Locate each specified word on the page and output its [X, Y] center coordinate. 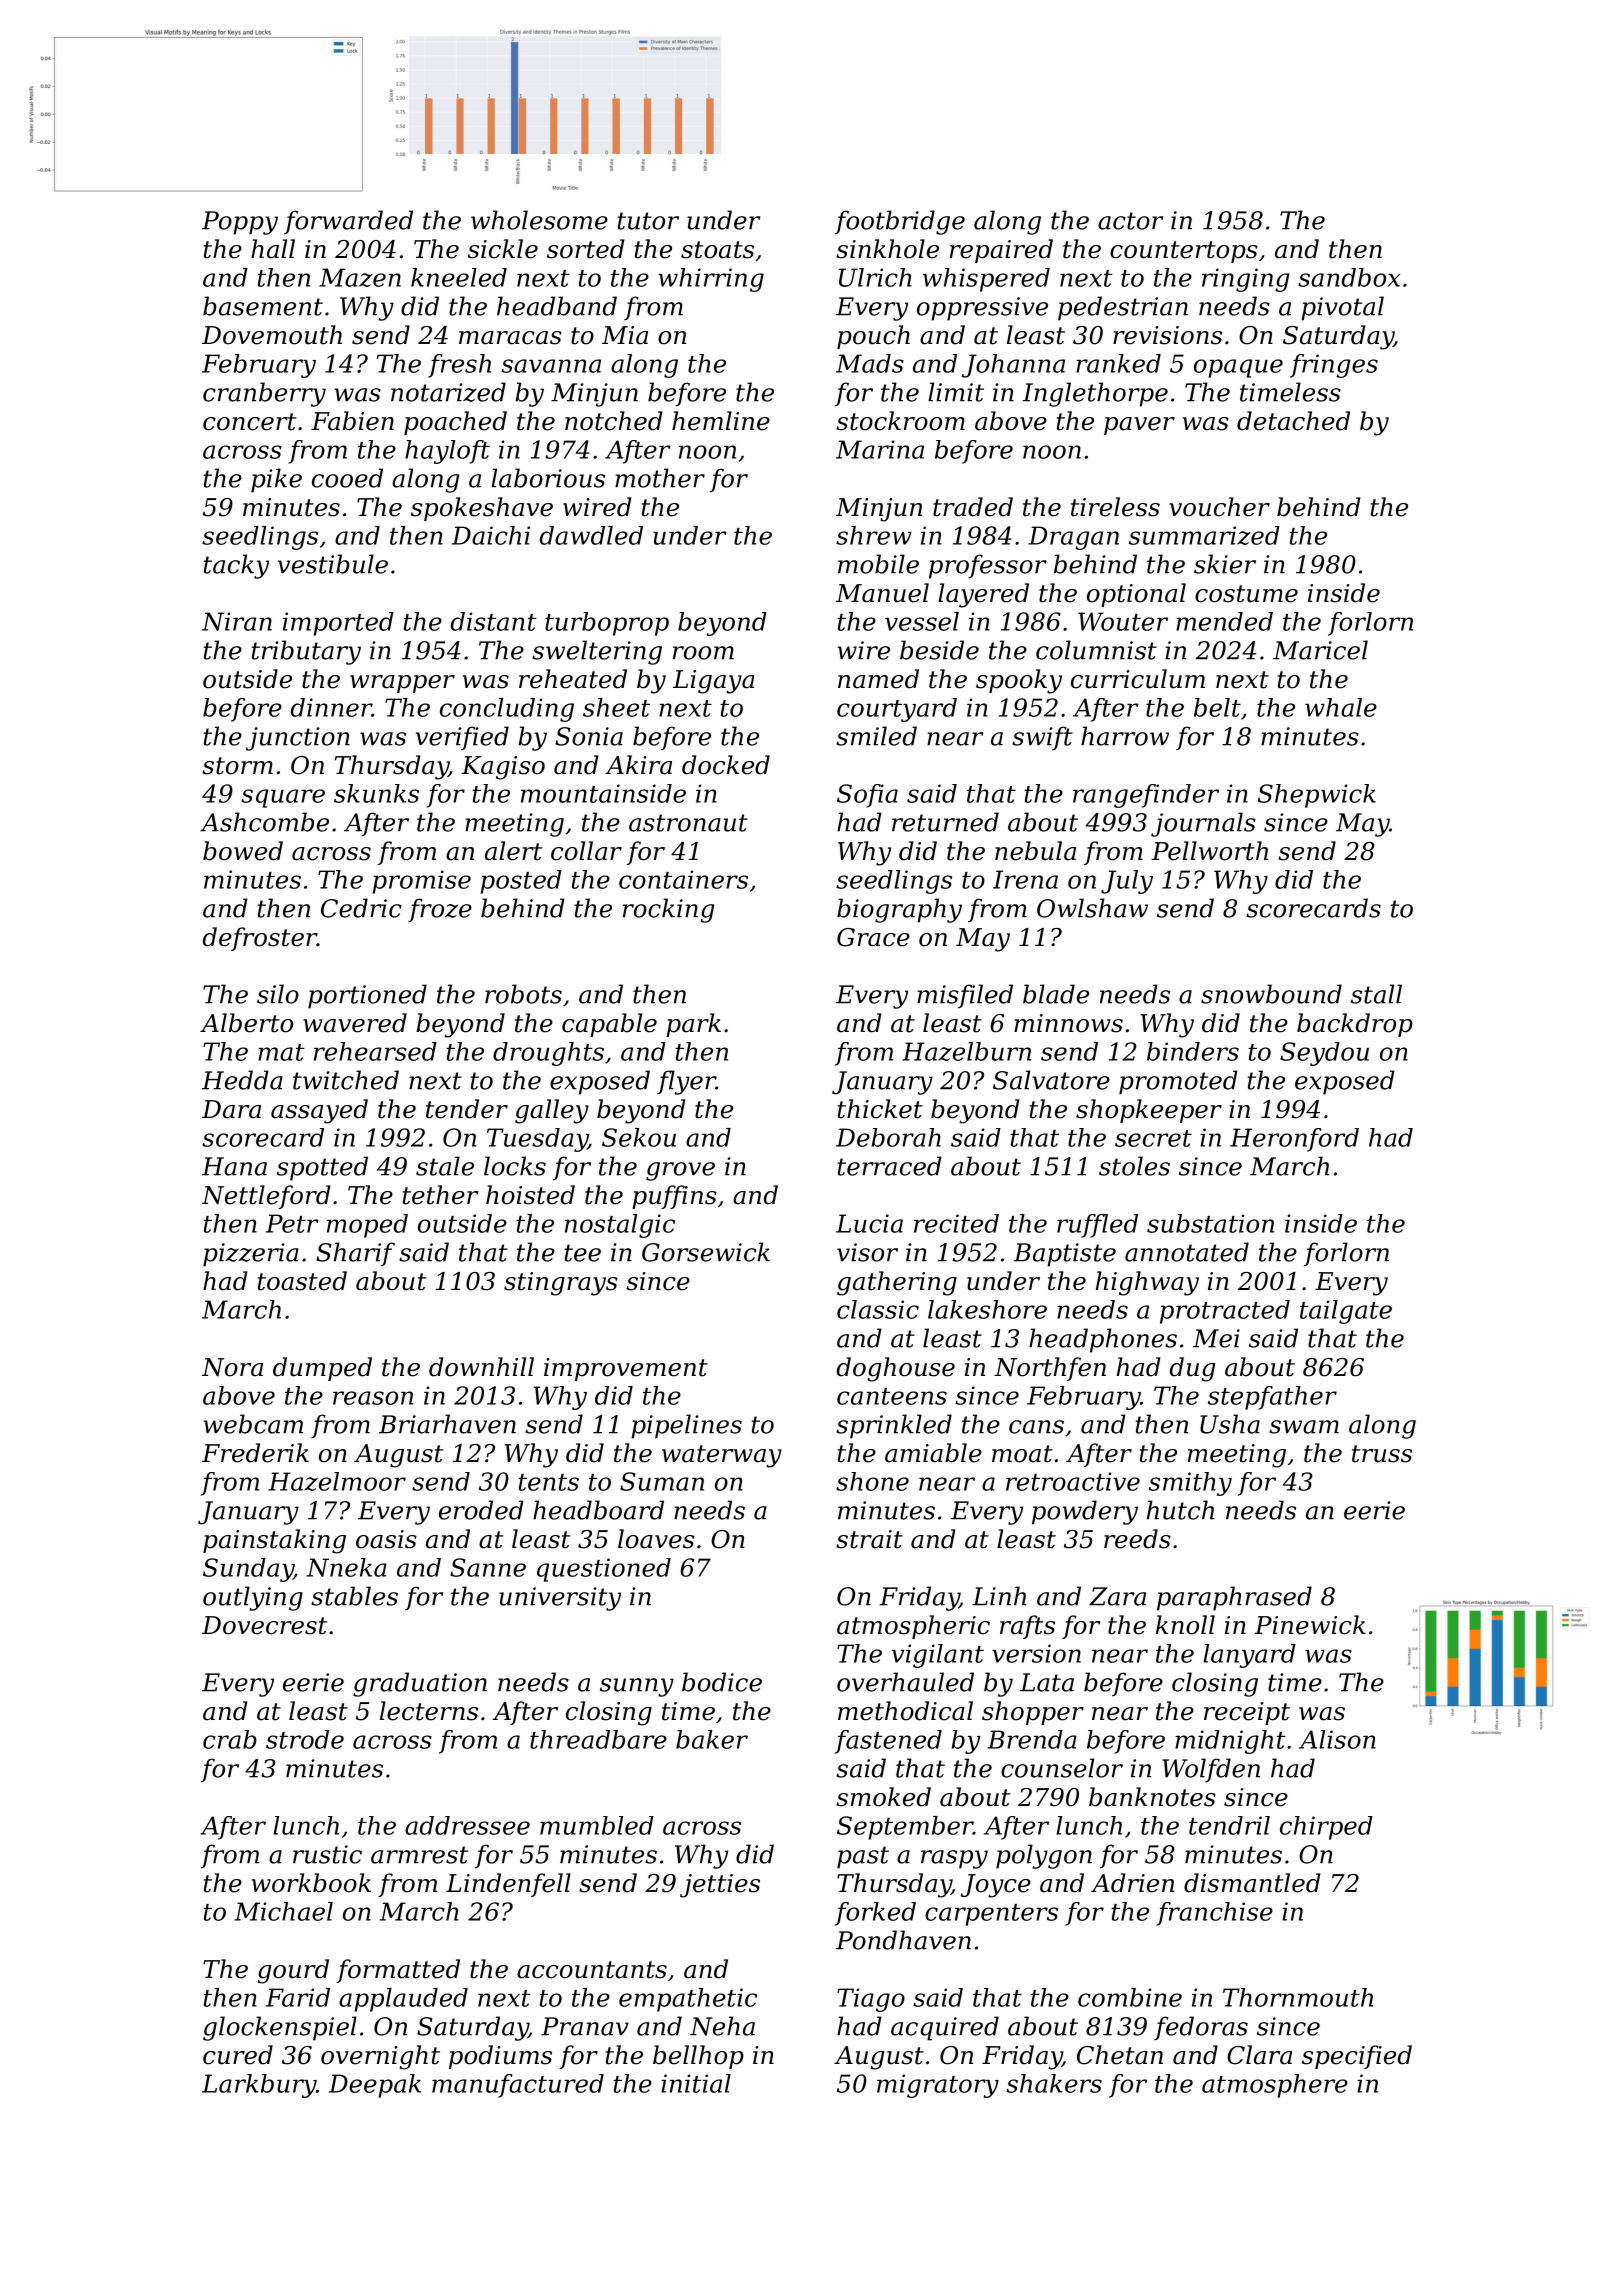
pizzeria [251, 1255]
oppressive [982, 309]
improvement [626, 1369]
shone [872, 1481]
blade [1056, 994]
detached [1293, 421]
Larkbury [259, 2086]
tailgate [1346, 1312]
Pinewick [1310, 1625]
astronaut [688, 823]
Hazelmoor [337, 1481]
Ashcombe [264, 822]
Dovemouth [272, 335]
